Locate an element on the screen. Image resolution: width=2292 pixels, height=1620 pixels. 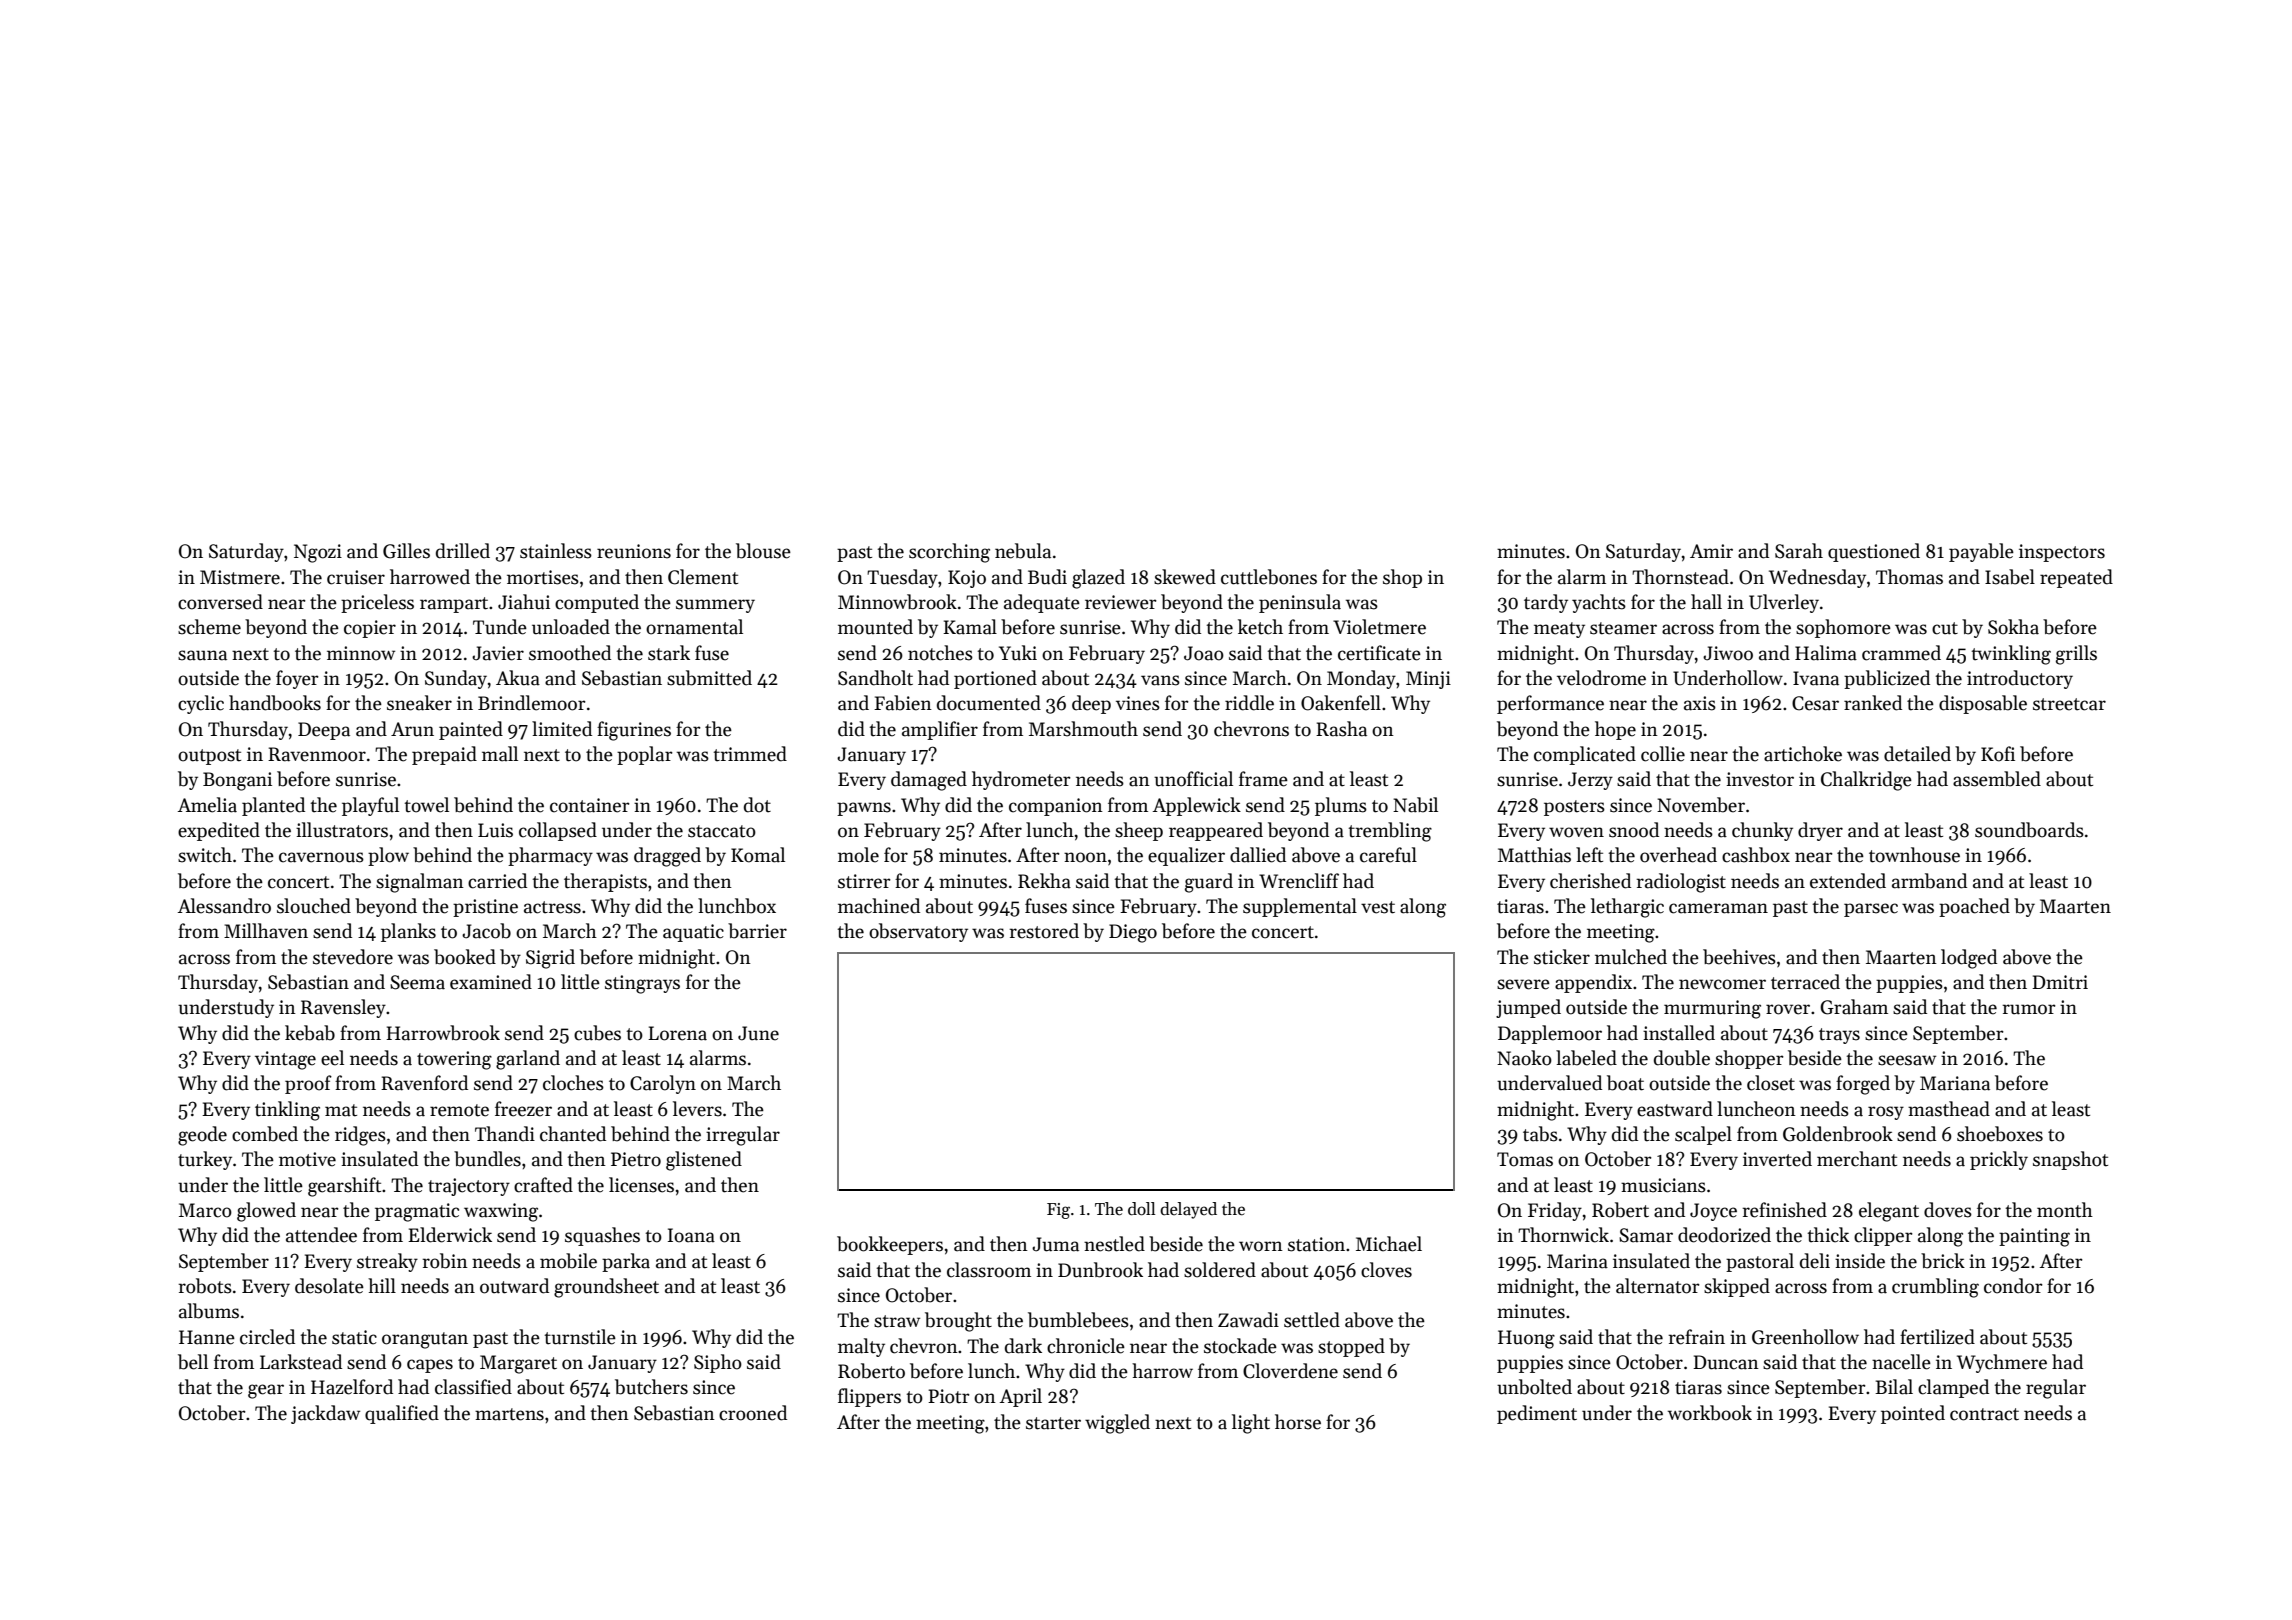
horse is located at coordinates (1298, 1422).
